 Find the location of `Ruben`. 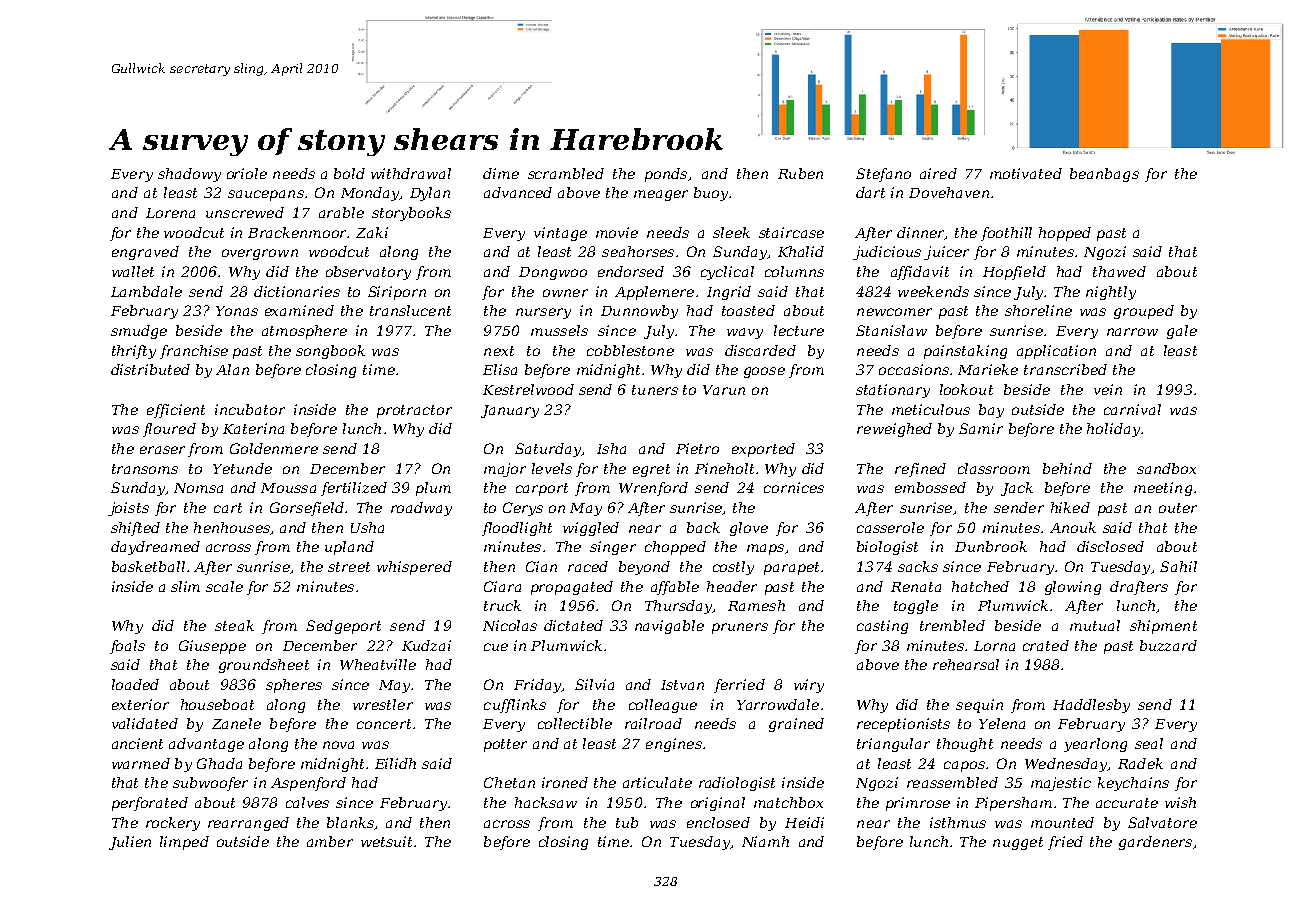

Ruben is located at coordinates (800, 173).
